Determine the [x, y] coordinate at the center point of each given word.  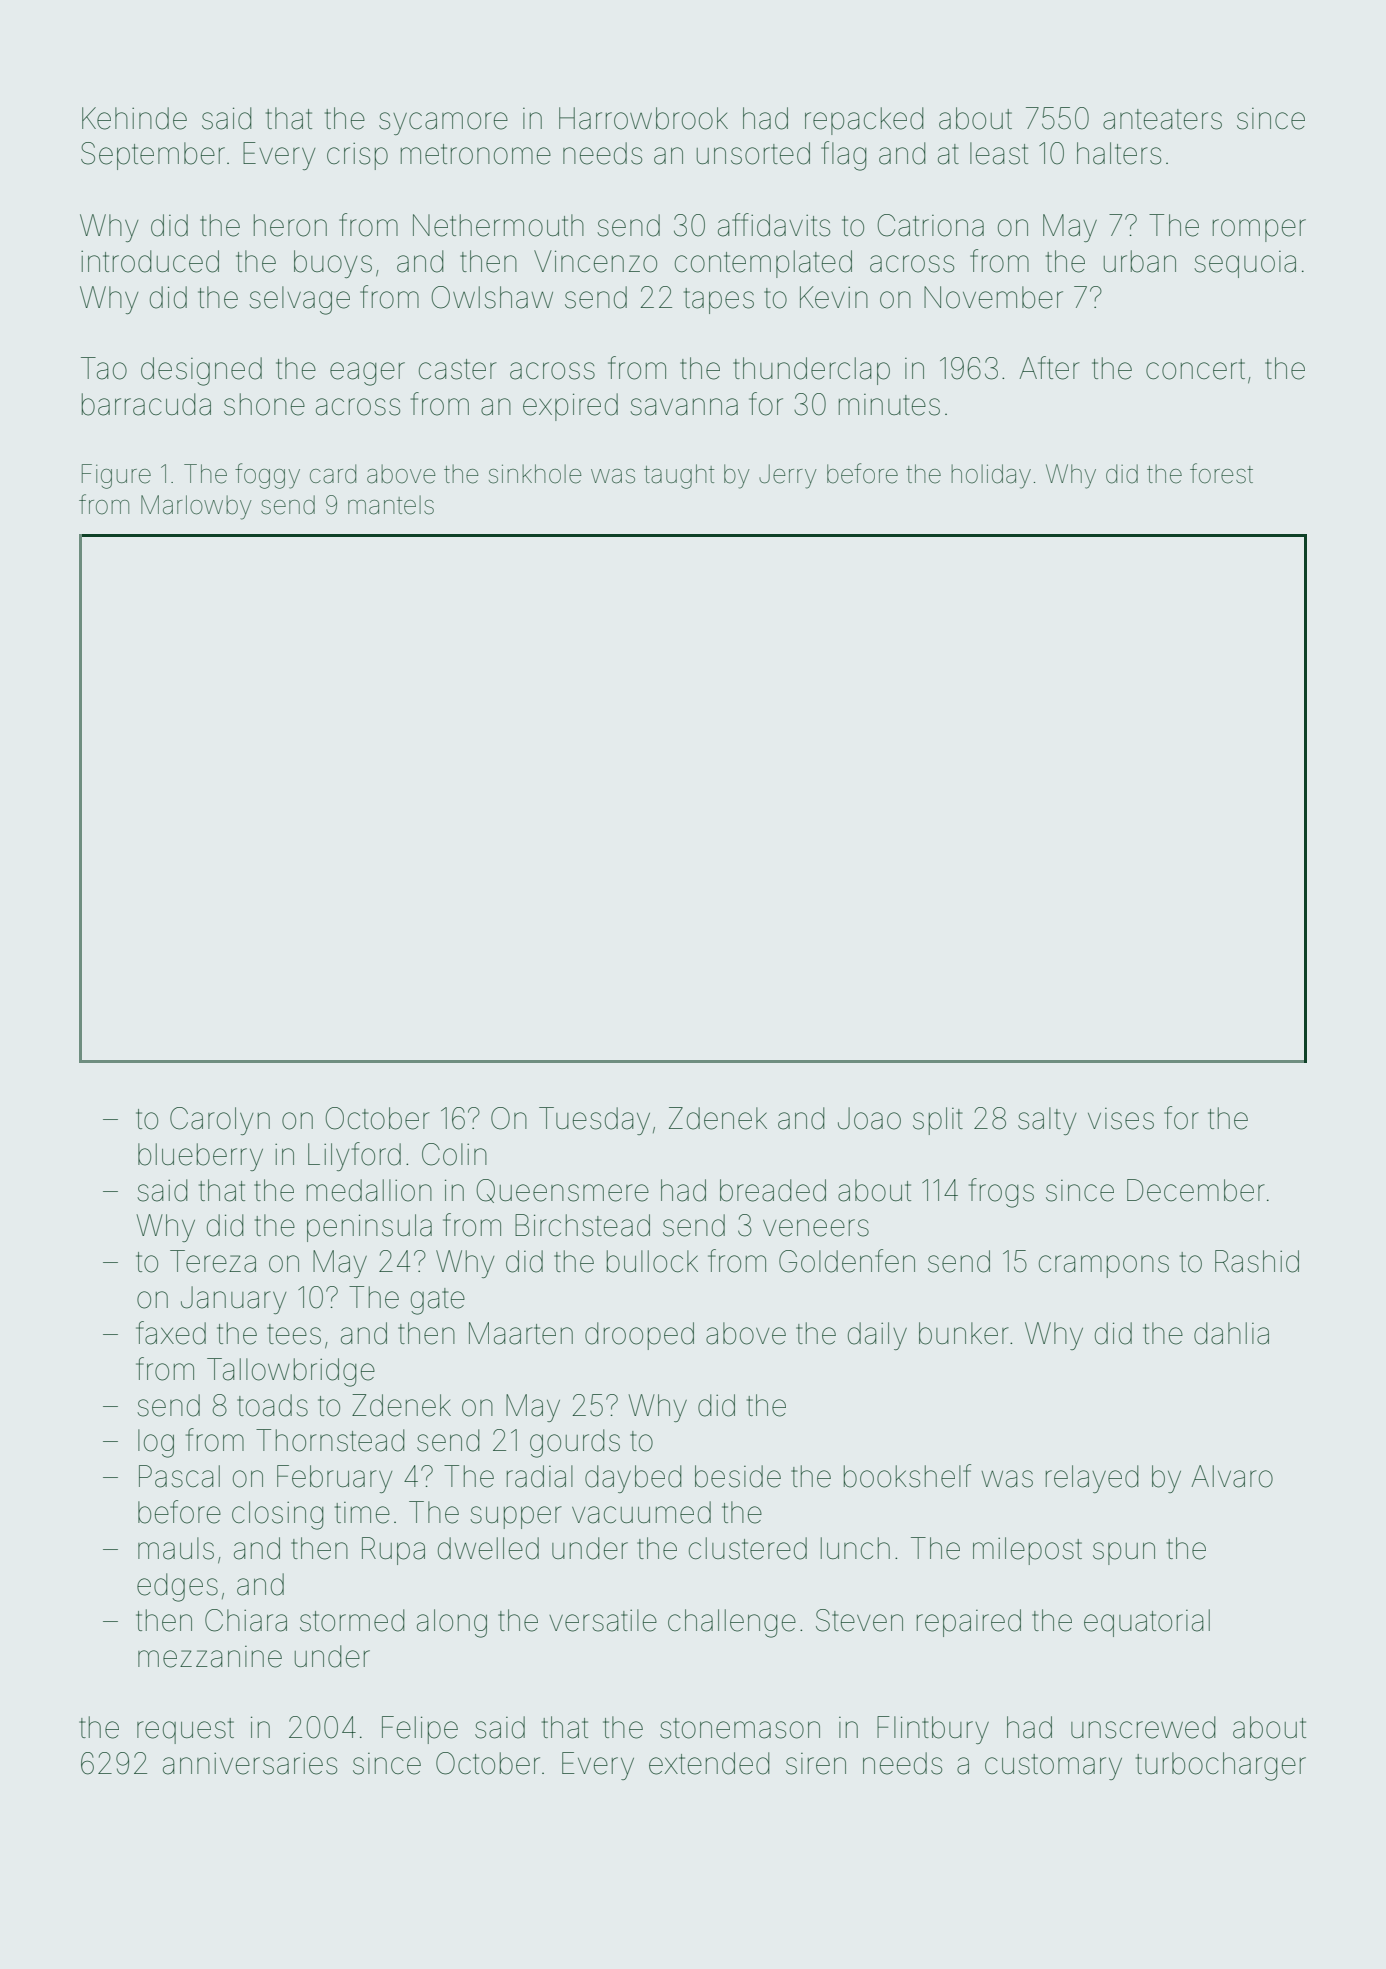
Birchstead [582, 1225]
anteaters [1162, 119]
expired [570, 407]
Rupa [393, 1551]
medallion [369, 1190]
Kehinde [134, 118]
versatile [603, 1620]
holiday [991, 476]
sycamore [443, 123]
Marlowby [196, 507]
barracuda [146, 404]
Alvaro [1232, 1476]
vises [1121, 1119]
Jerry [788, 476]
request [185, 1731]
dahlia [1231, 1333]
